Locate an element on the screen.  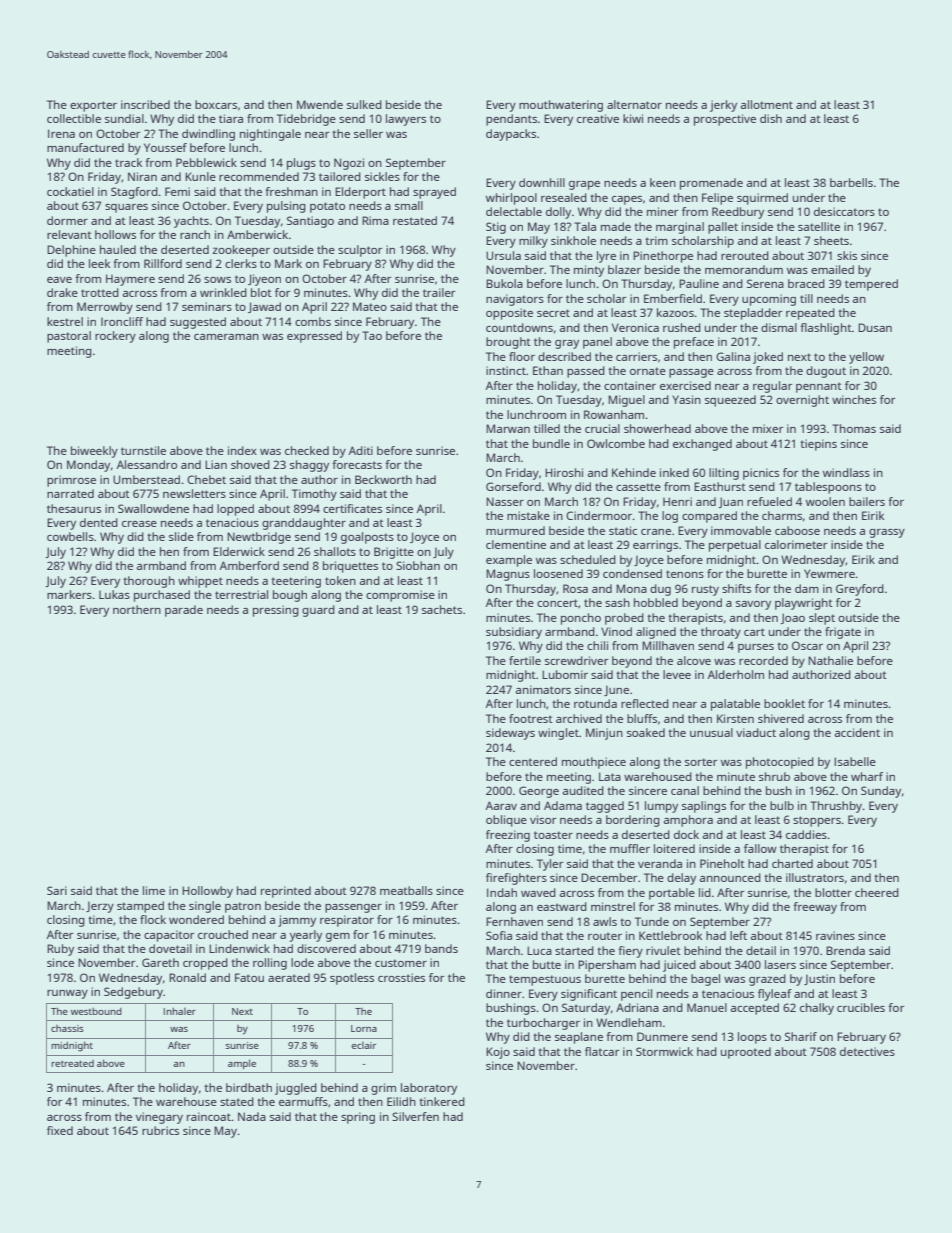
pastoral is located at coordinates (69, 337).
